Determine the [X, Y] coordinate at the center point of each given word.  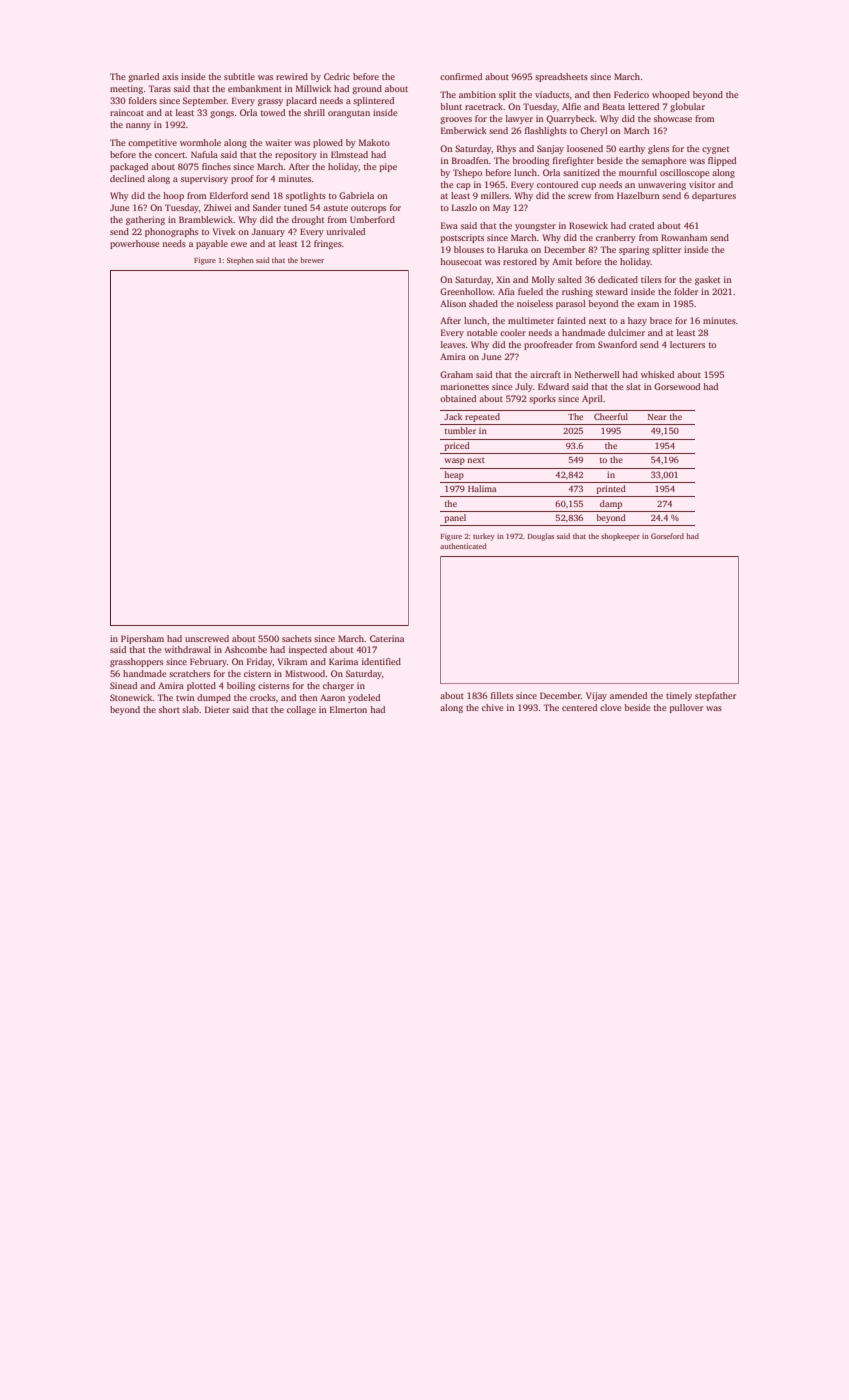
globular [687, 107]
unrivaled [346, 231]
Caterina [387, 638]
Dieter [217, 709]
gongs [222, 114]
